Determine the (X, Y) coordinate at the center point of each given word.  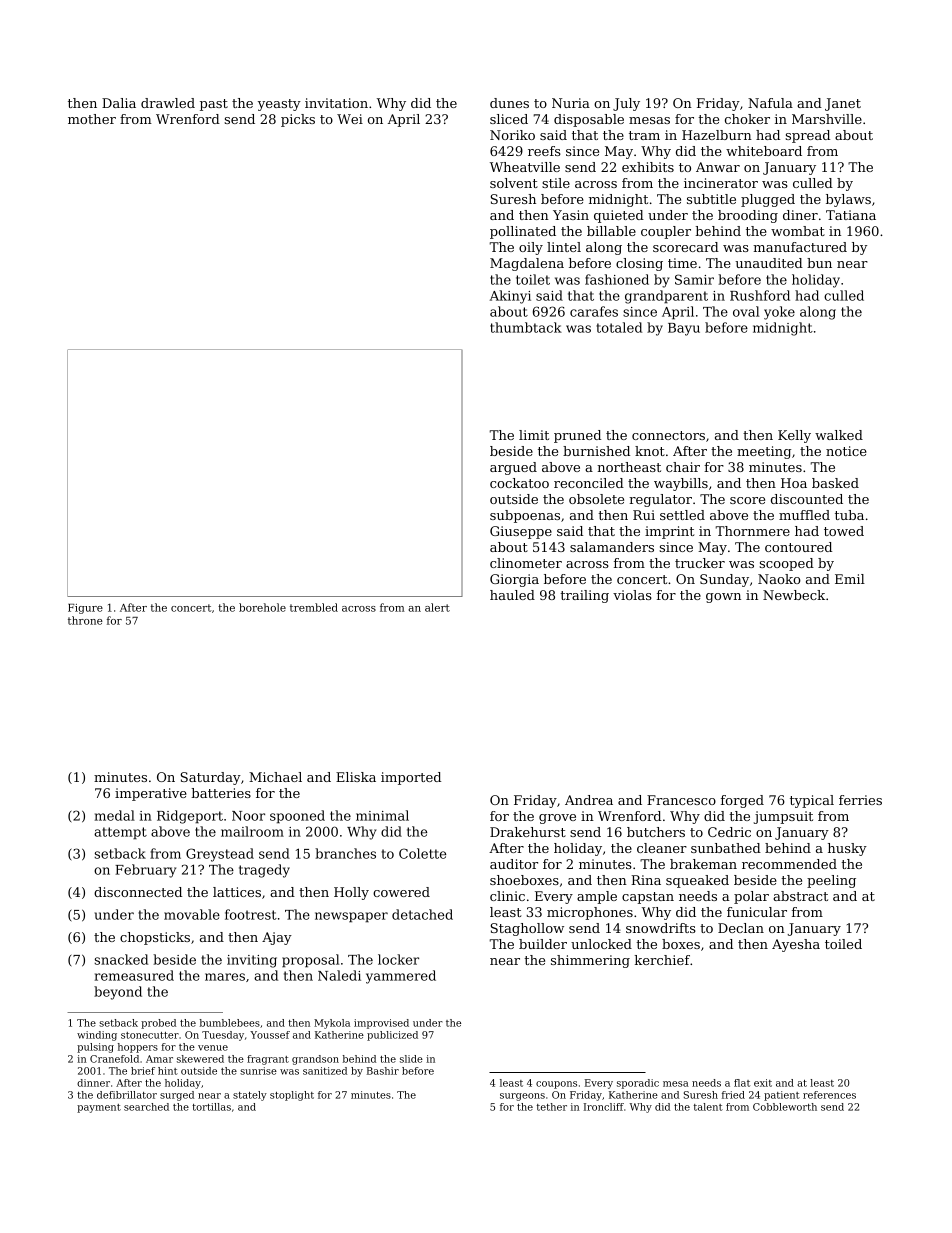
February (145, 871)
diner (800, 215)
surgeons (522, 1097)
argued (513, 468)
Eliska (356, 777)
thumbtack (526, 327)
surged (177, 1096)
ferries (860, 800)
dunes (509, 103)
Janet (843, 104)
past (214, 105)
